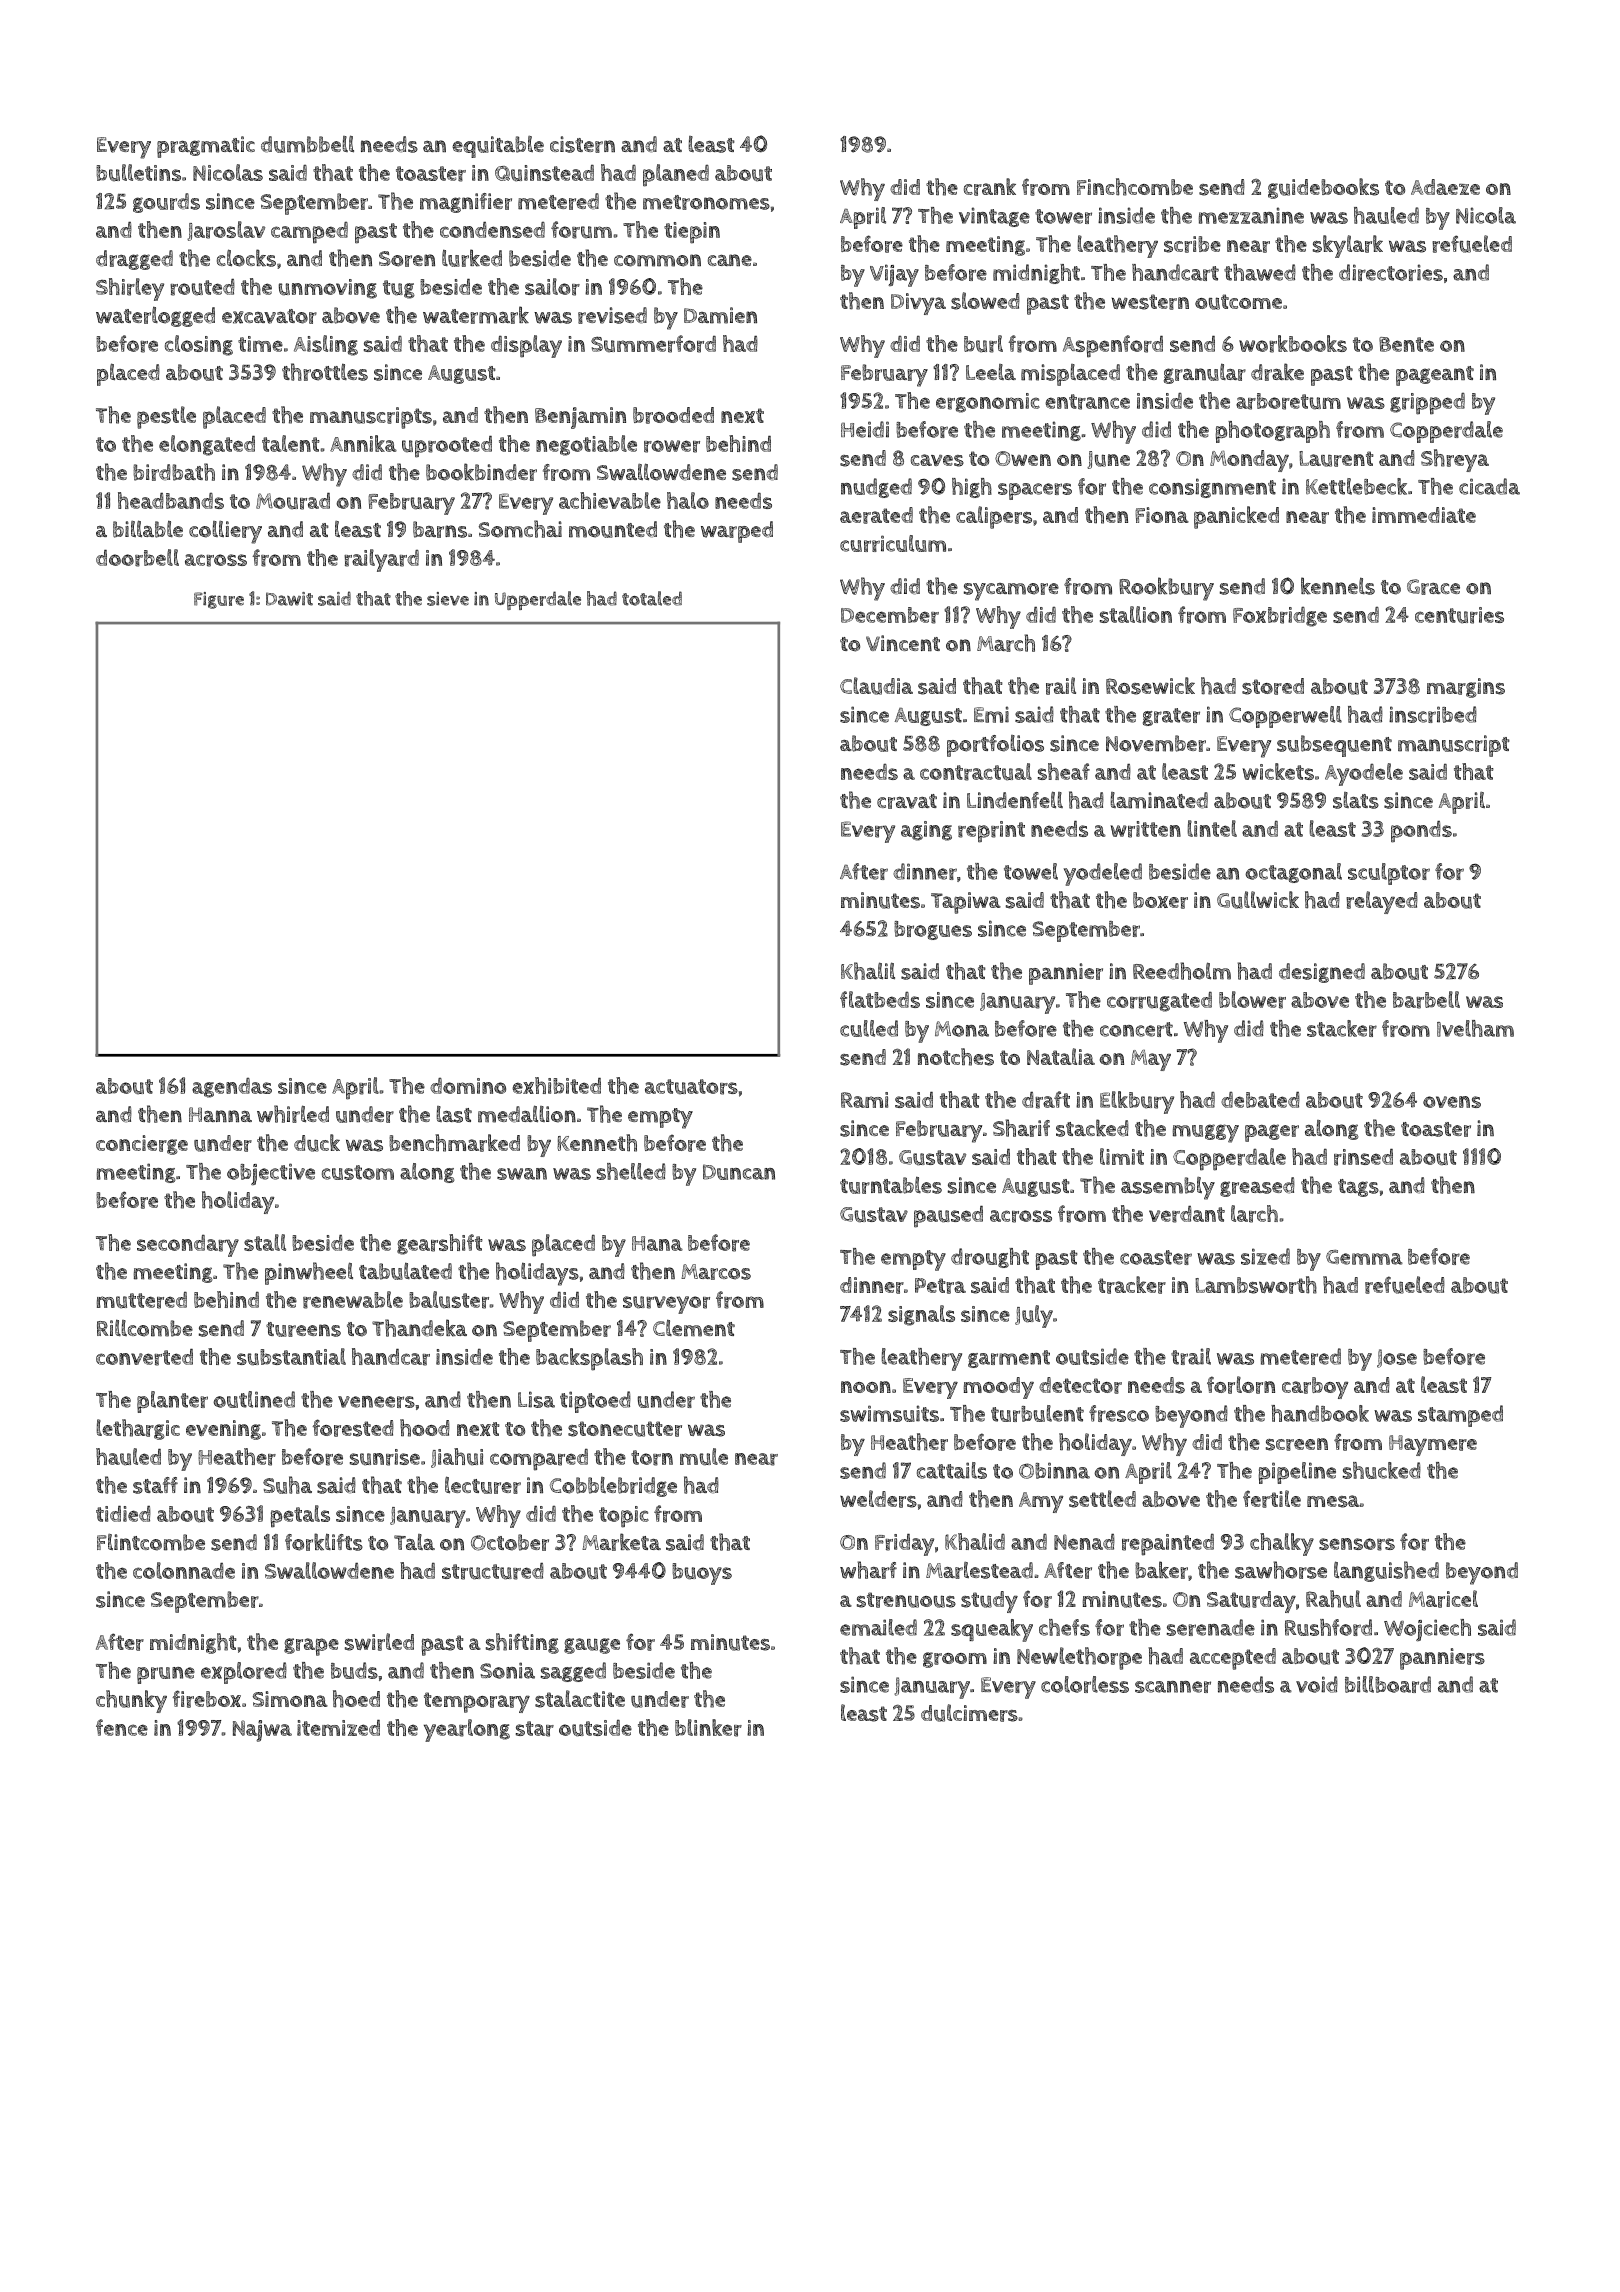 The image size is (1620, 2292). I want to click on Finchcombe, so click(1135, 187).
